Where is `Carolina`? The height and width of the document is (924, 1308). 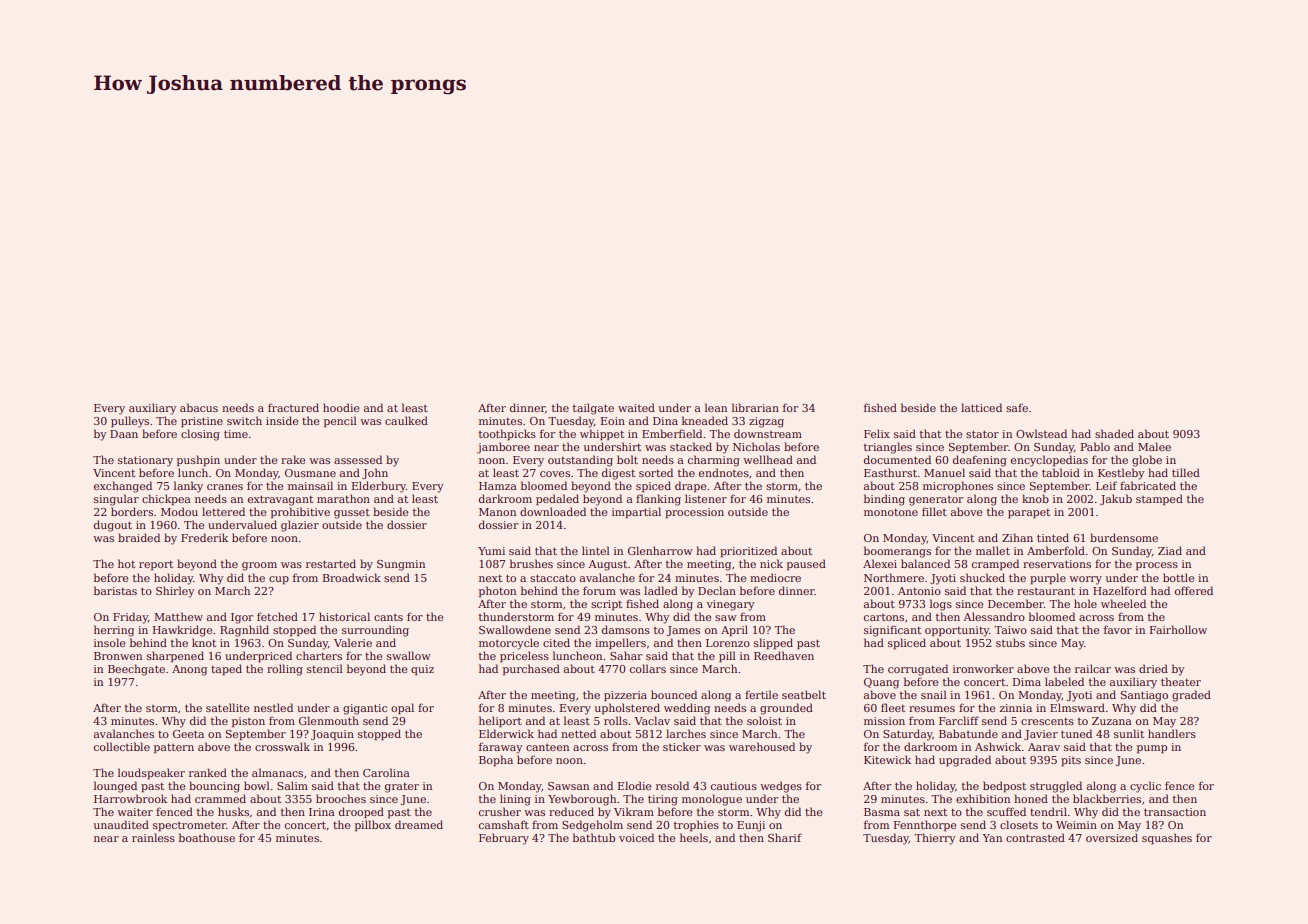 Carolina is located at coordinates (386, 772).
